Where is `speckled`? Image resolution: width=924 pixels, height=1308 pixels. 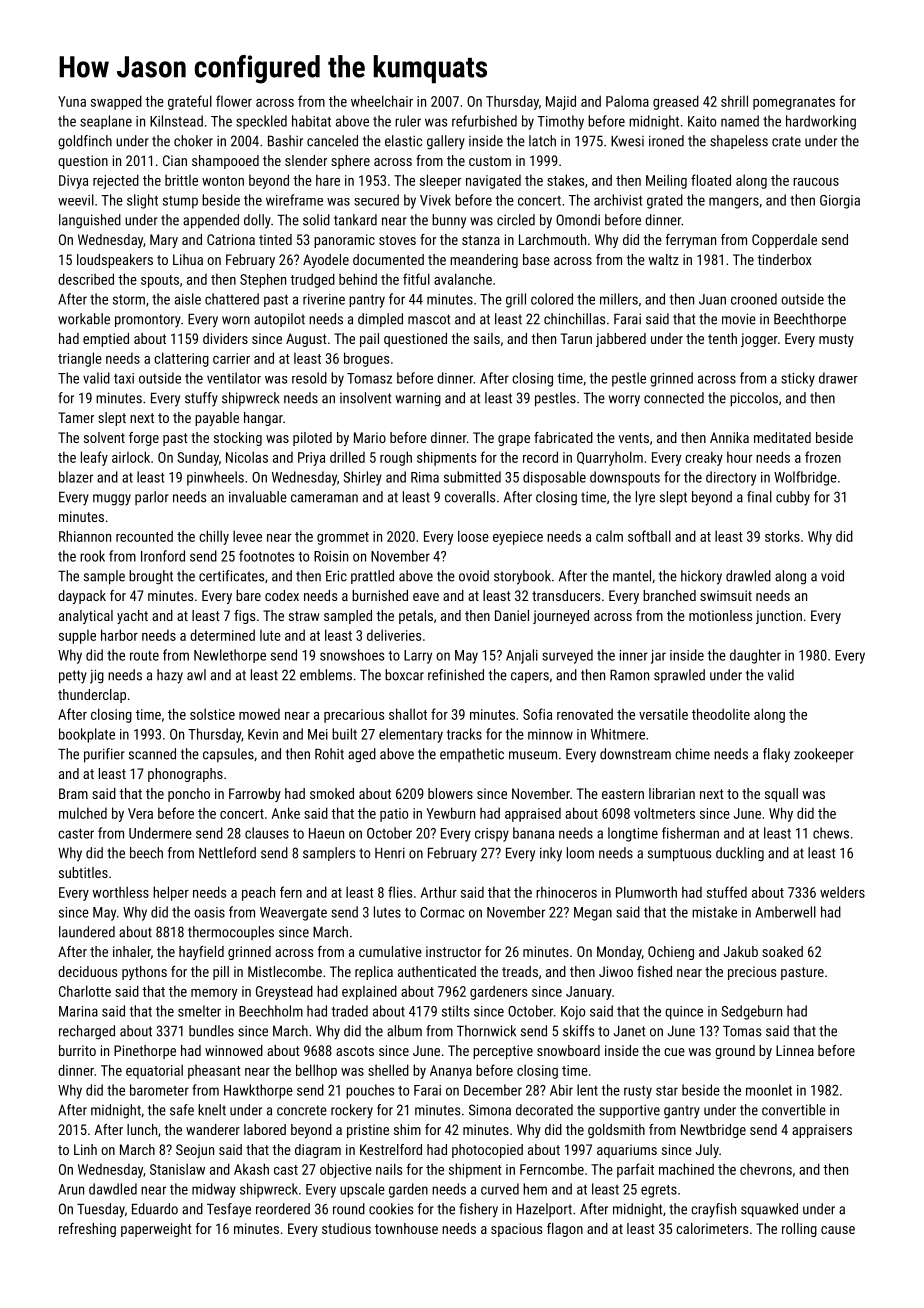 speckled is located at coordinates (261, 122).
